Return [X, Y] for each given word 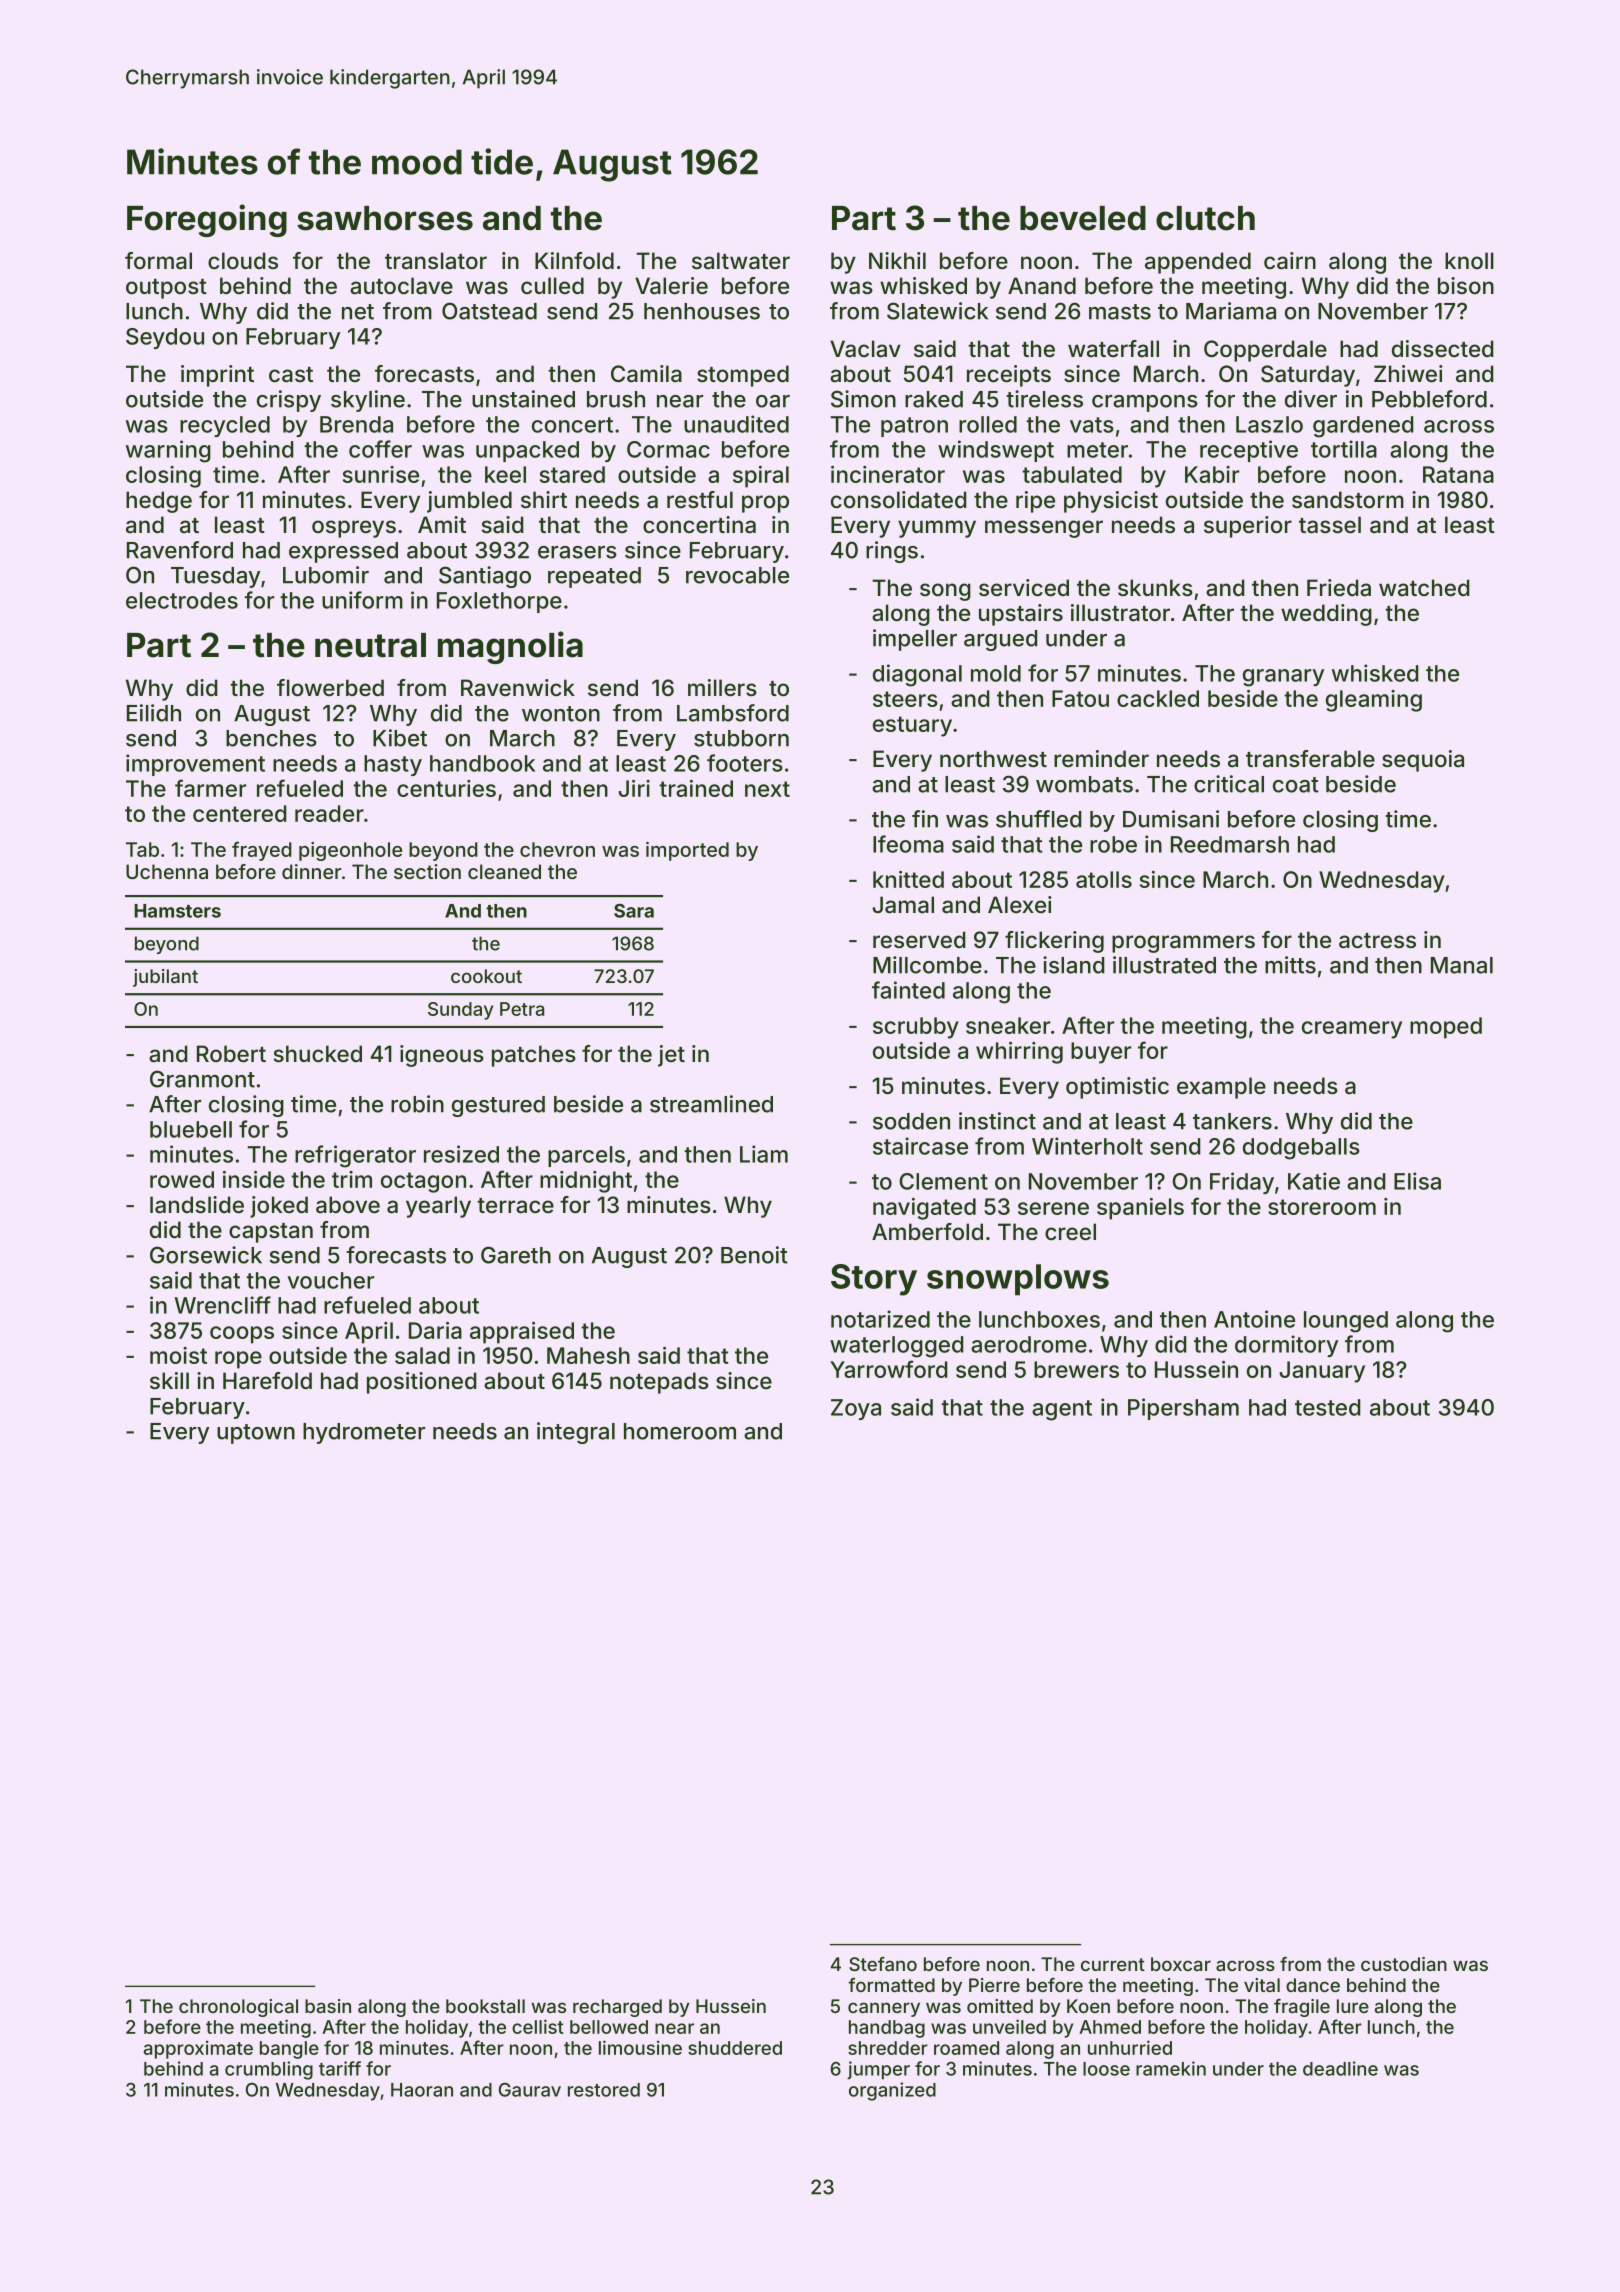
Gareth [516, 1255]
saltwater [741, 261]
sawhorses [385, 218]
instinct [997, 1121]
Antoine [1254, 1319]
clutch [1205, 218]
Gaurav [530, 2090]
